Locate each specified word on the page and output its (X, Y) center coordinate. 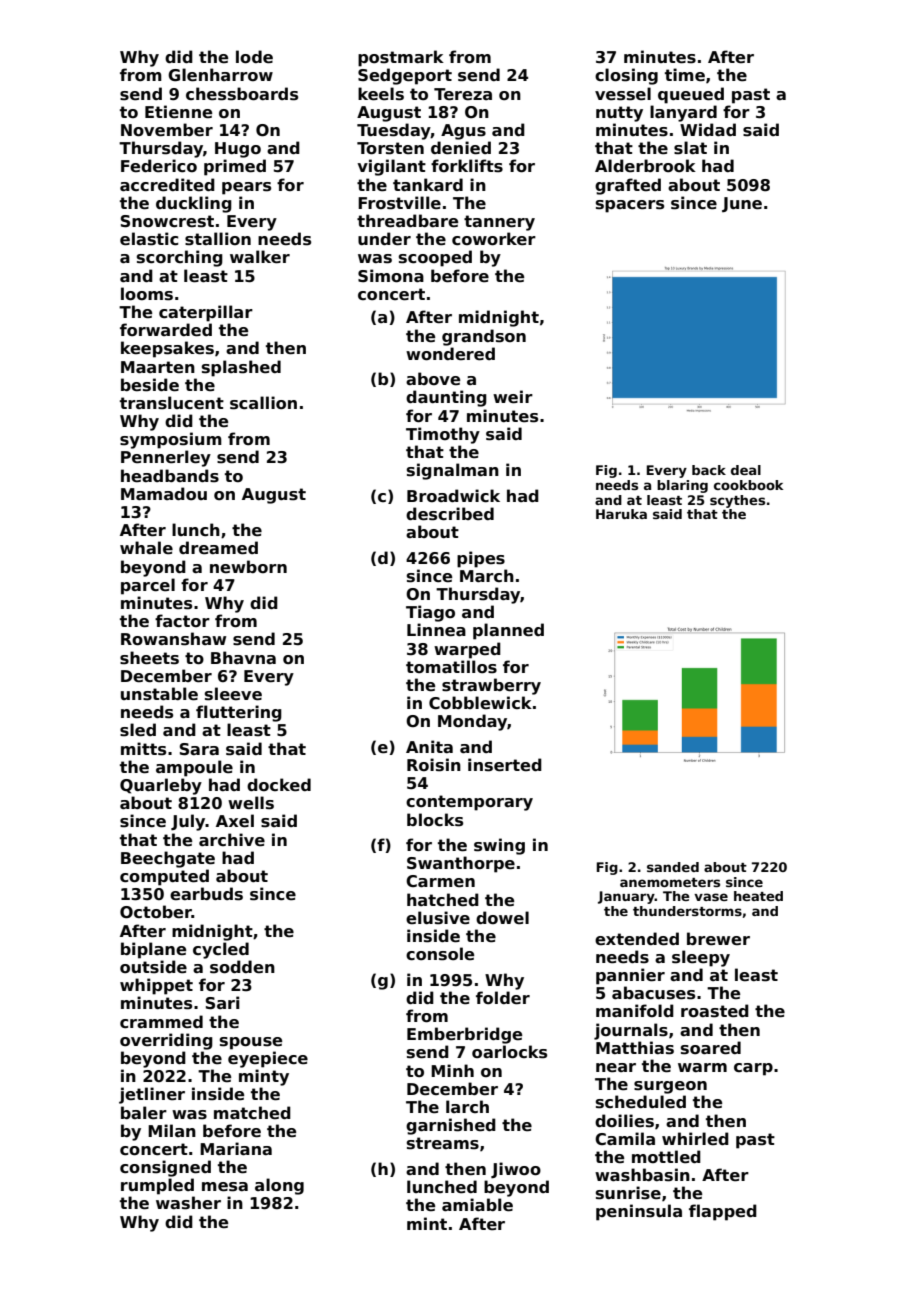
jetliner (152, 1095)
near (616, 1067)
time (685, 75)
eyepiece (268, 1059)
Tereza (463, 94)
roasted (715, 1011)
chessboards (242, 94)
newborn (248, 567)
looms (147, 294)
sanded (673, 867)
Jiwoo (516, 1170)
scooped (435, 258)
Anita (429, 746)
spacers (630, 206)
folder (503, 998)
